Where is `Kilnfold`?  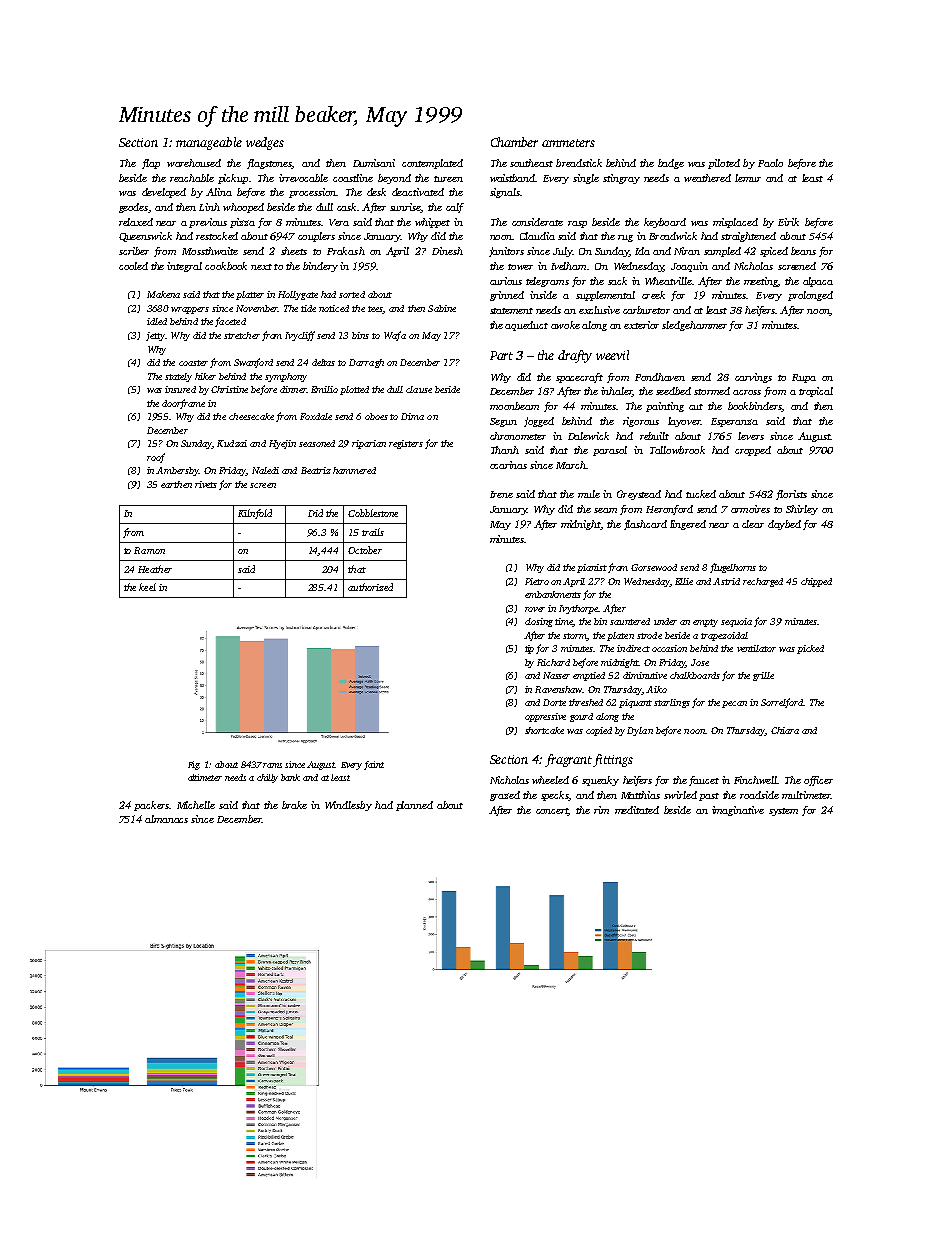 Kilnfold is located at coordinates (255, 514).
